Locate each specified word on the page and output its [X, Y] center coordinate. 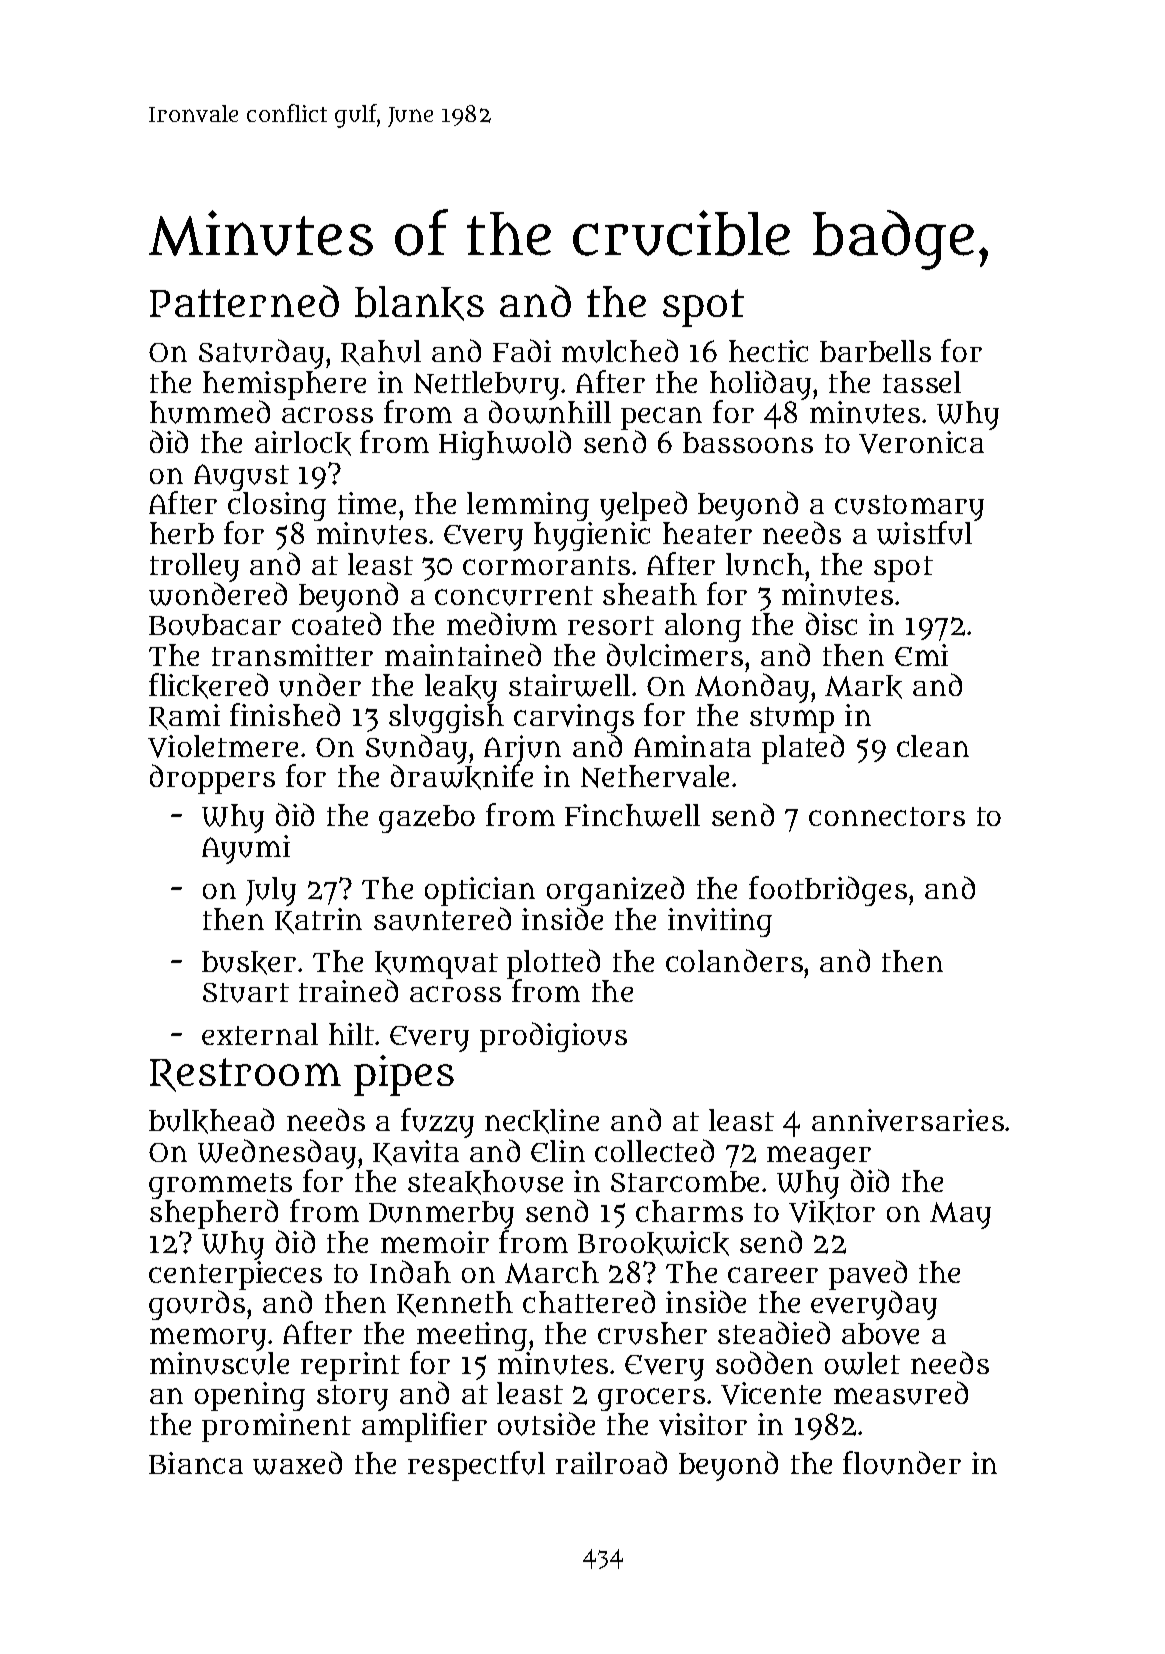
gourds [197, 1305]
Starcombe [685, 1181]
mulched [620, 351]
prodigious [553, 1037]
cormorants [546, 565]
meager [819, 1158]
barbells [875, 351]
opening [250, 1396]
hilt [351, 1034]
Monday [752, 689]
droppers [212, 779]
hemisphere [284, 386]
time [367, 503]
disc [831, 623]
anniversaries [908, 1120]
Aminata [692, 746]
